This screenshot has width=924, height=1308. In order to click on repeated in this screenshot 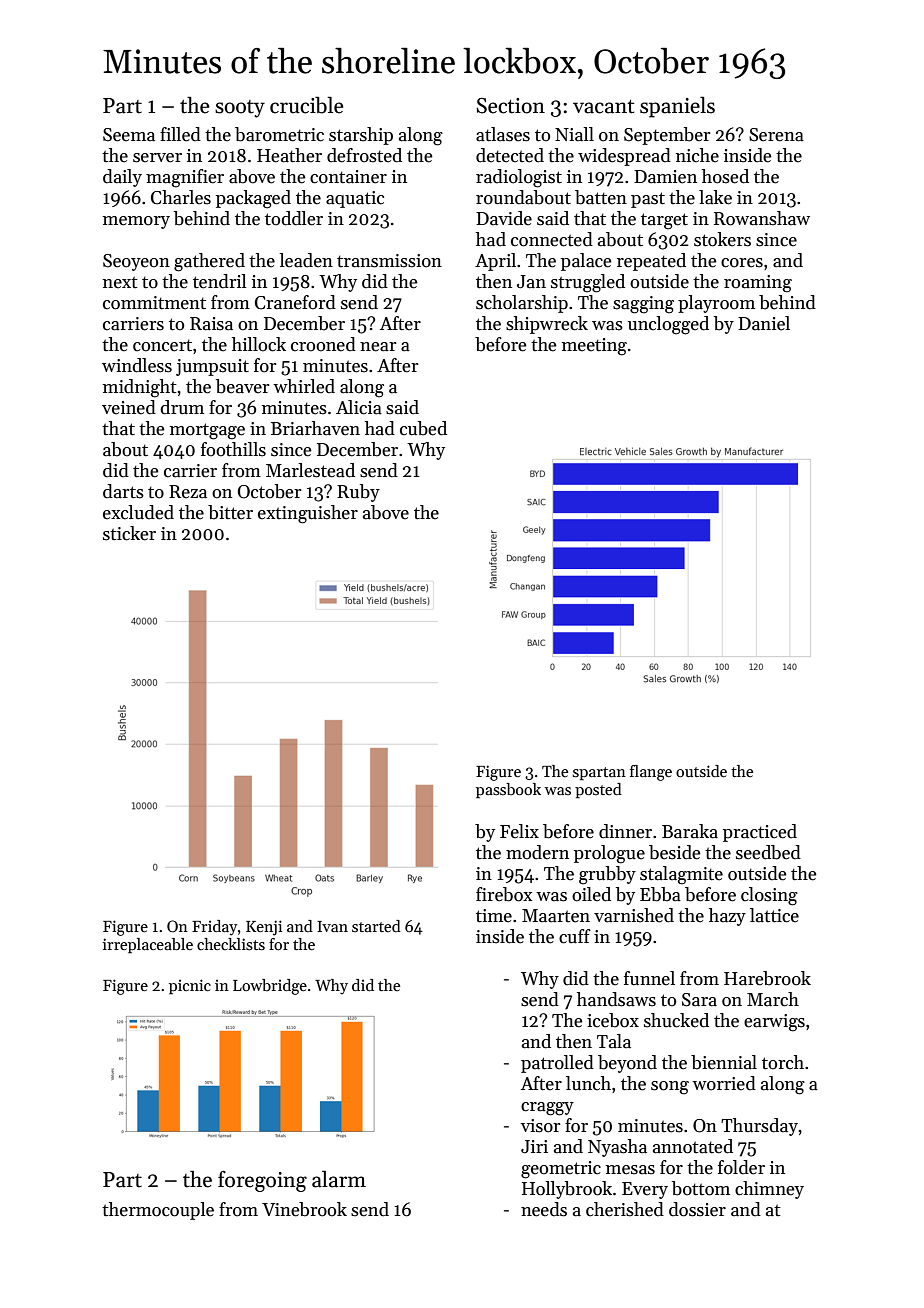, I will do `click(651, 262)`.
